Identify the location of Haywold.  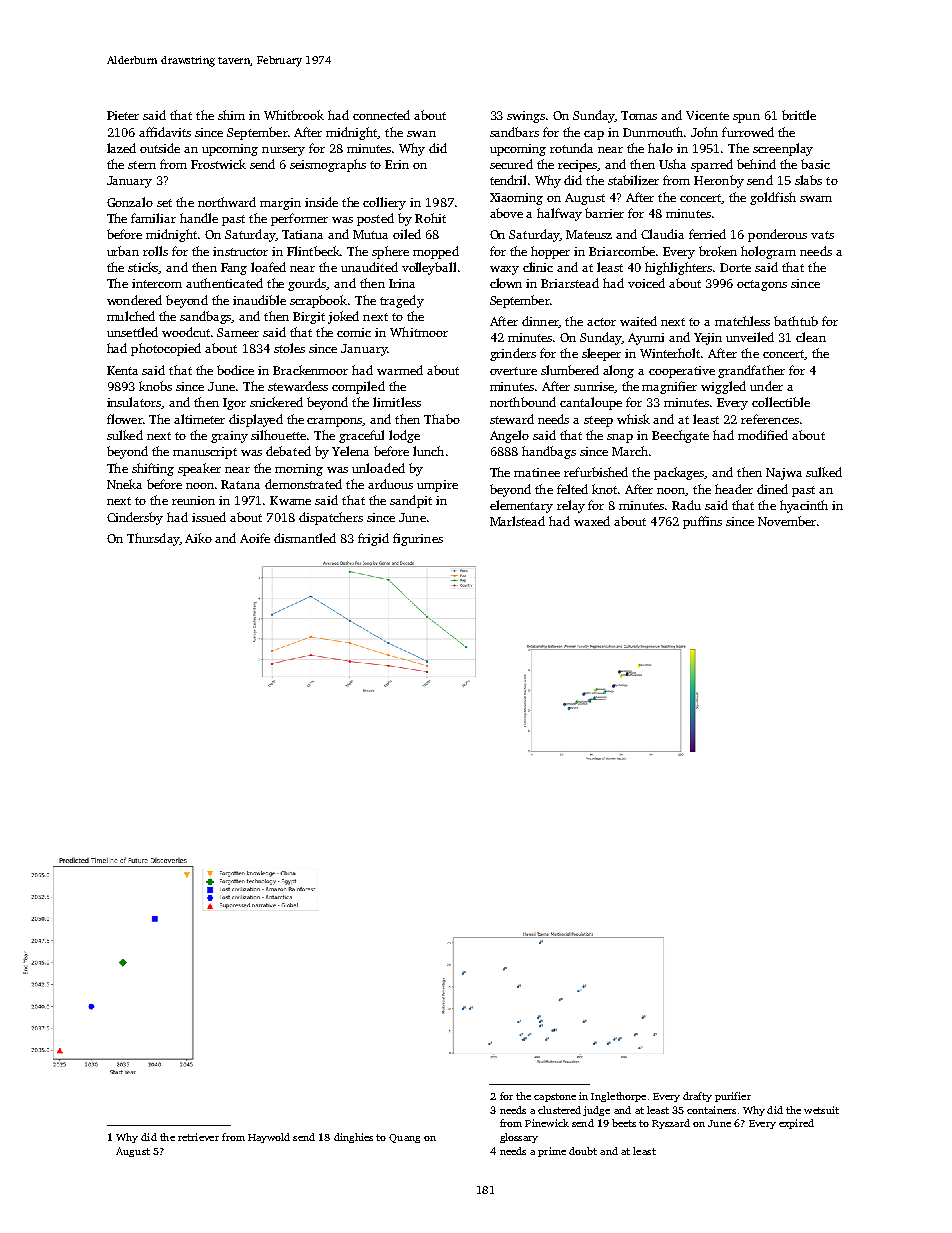
(269, 1138).
